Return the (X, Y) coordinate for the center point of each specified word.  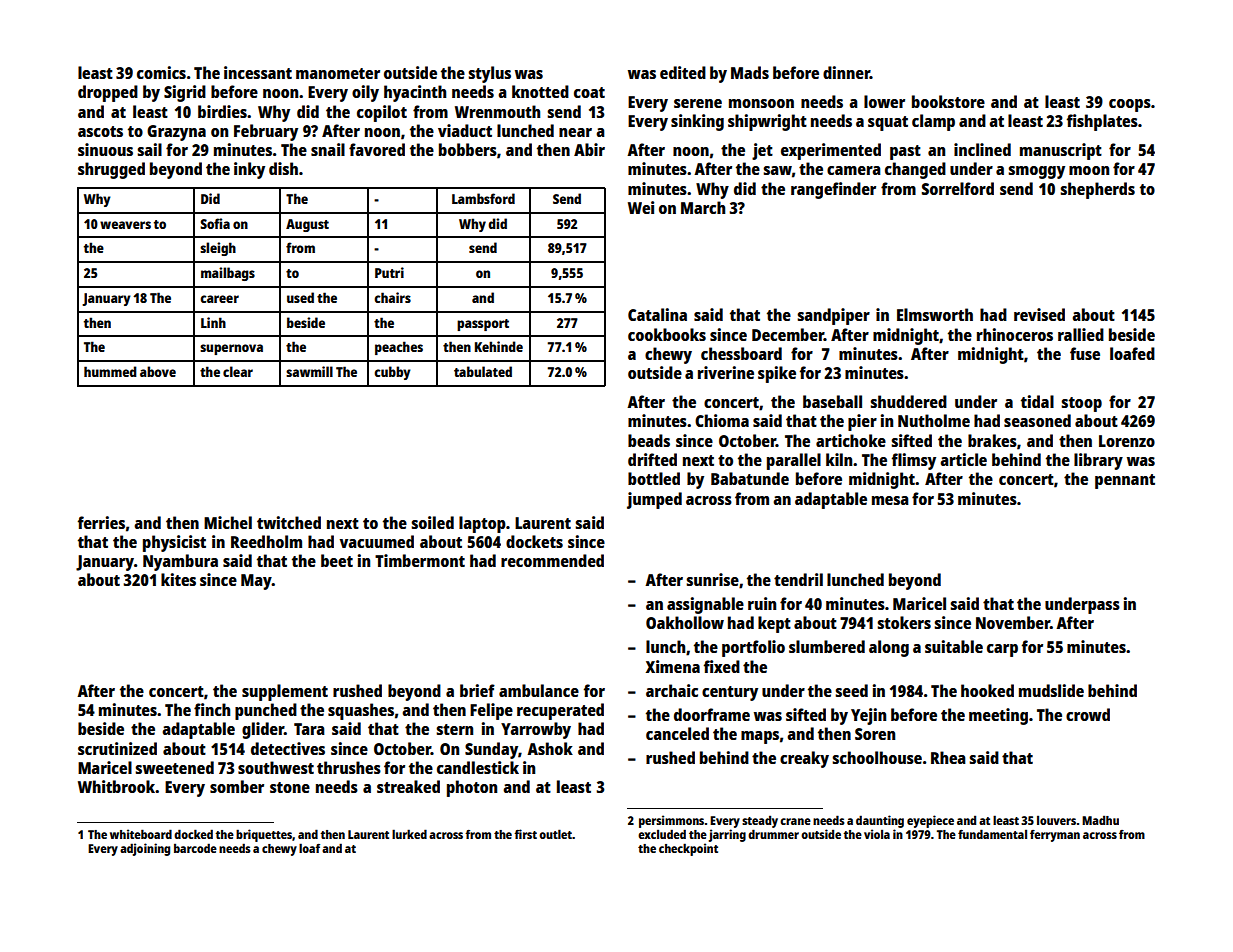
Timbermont (420, 560)
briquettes (264, 835)
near (575, 132)
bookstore (948, 101)
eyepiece (930, 821)
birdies (222, 111)
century (730, 693)
